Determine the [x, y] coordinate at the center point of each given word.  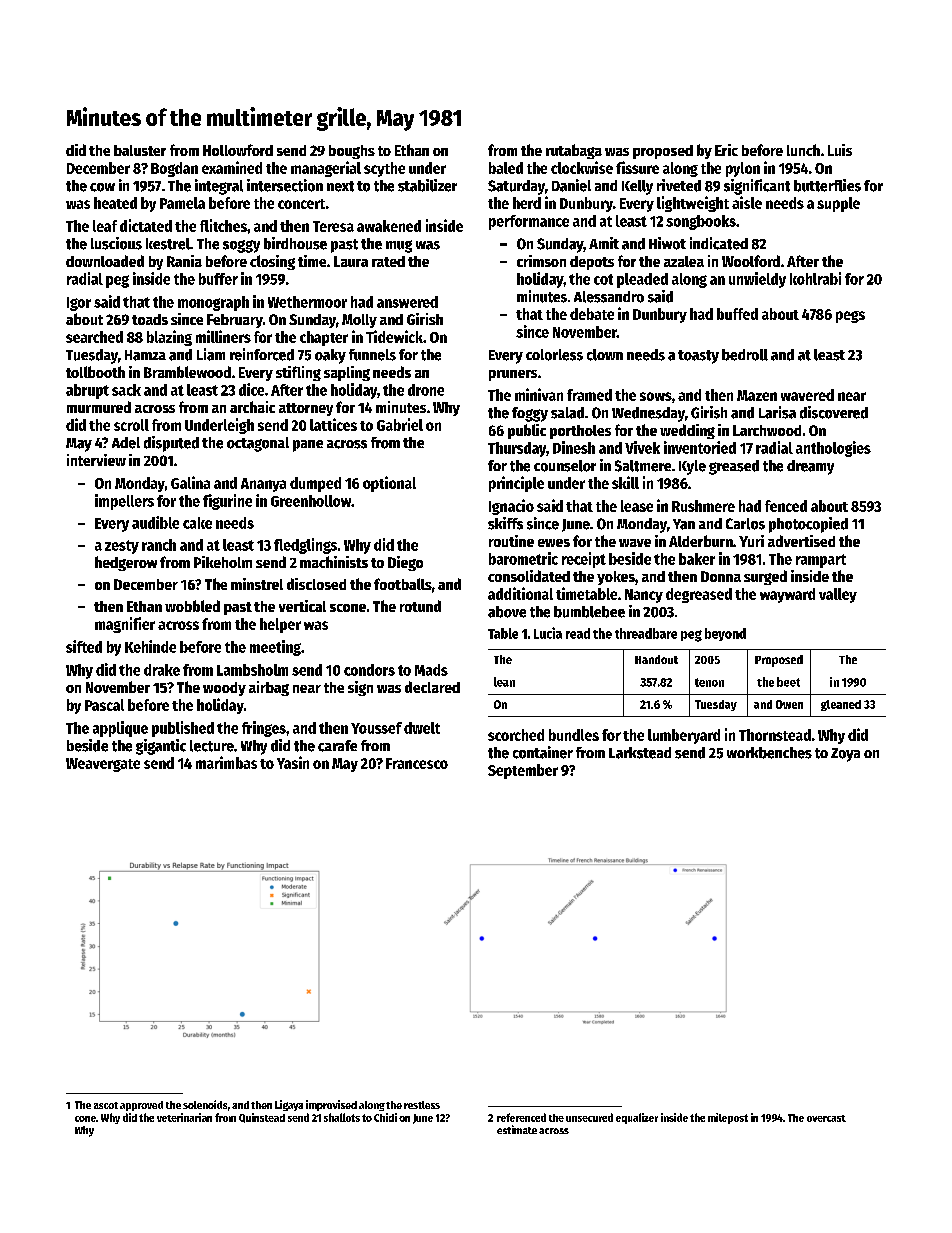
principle [516, 484]
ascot [106, 1105]
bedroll [745, 355]
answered [407, 302]
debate [592, 314]
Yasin [293, 762]
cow [102, 187]
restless [422, 1105]
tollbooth [95, 372]
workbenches [769, 753]
